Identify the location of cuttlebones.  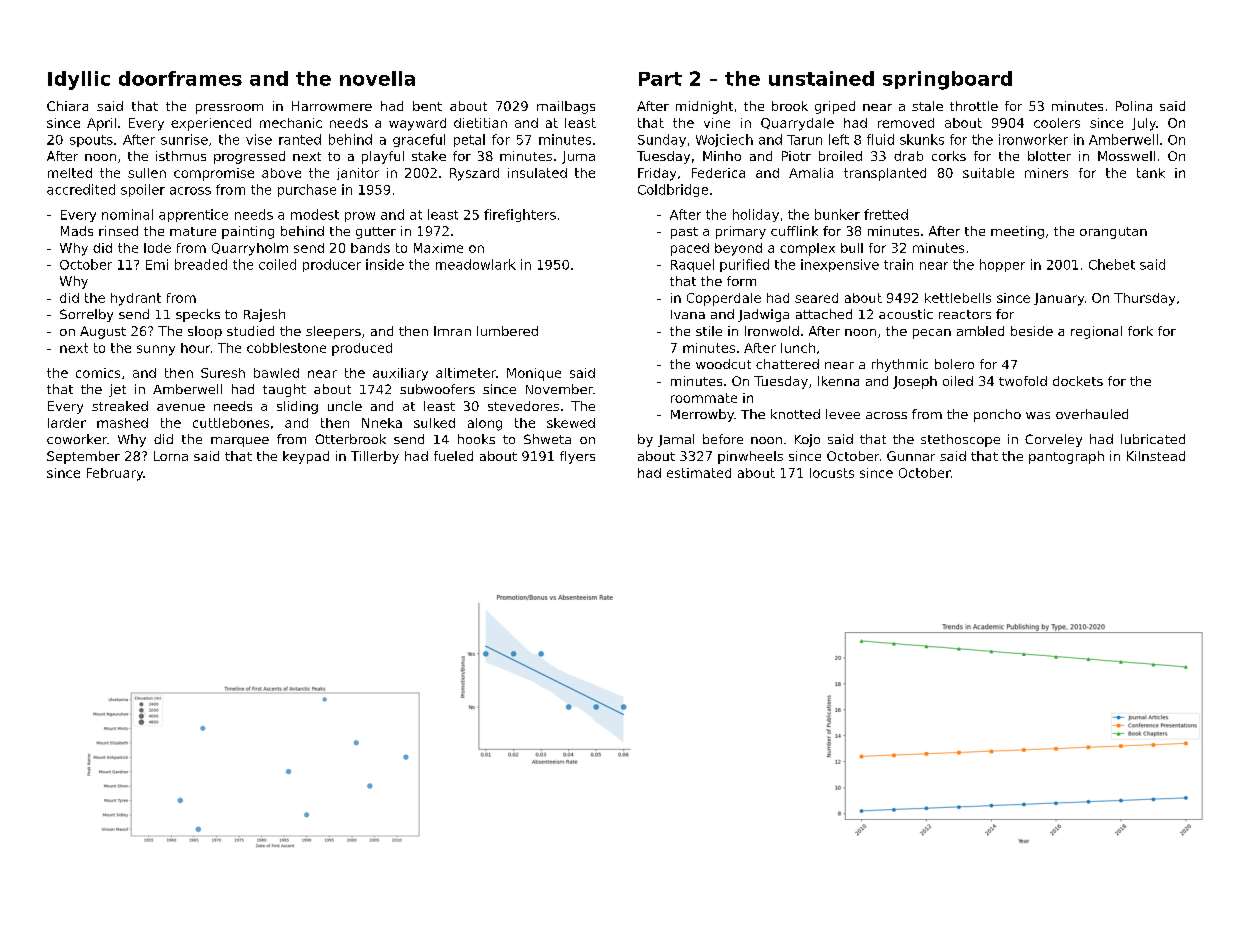
(231, 423).
